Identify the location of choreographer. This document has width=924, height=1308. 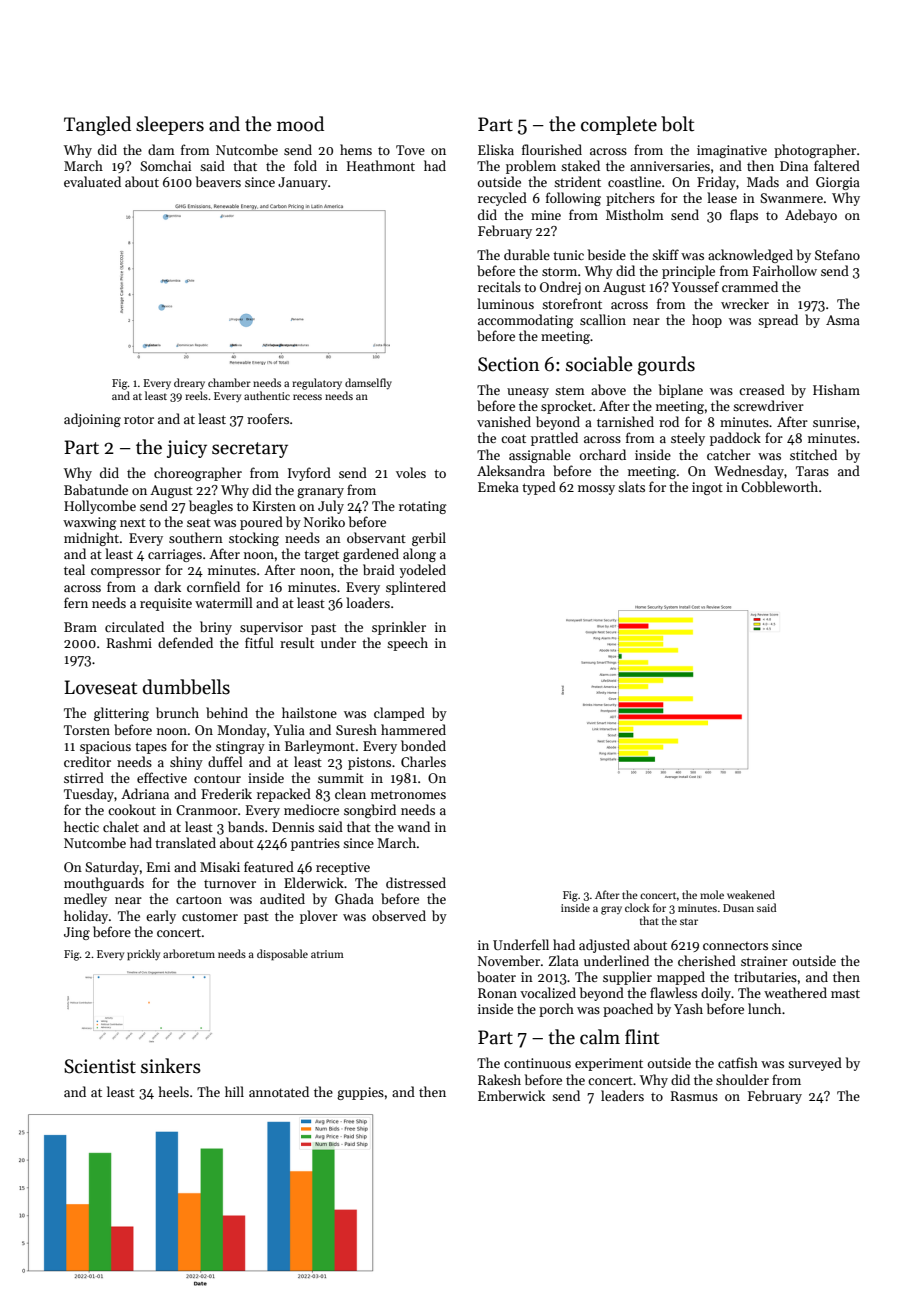
(198, 474).
